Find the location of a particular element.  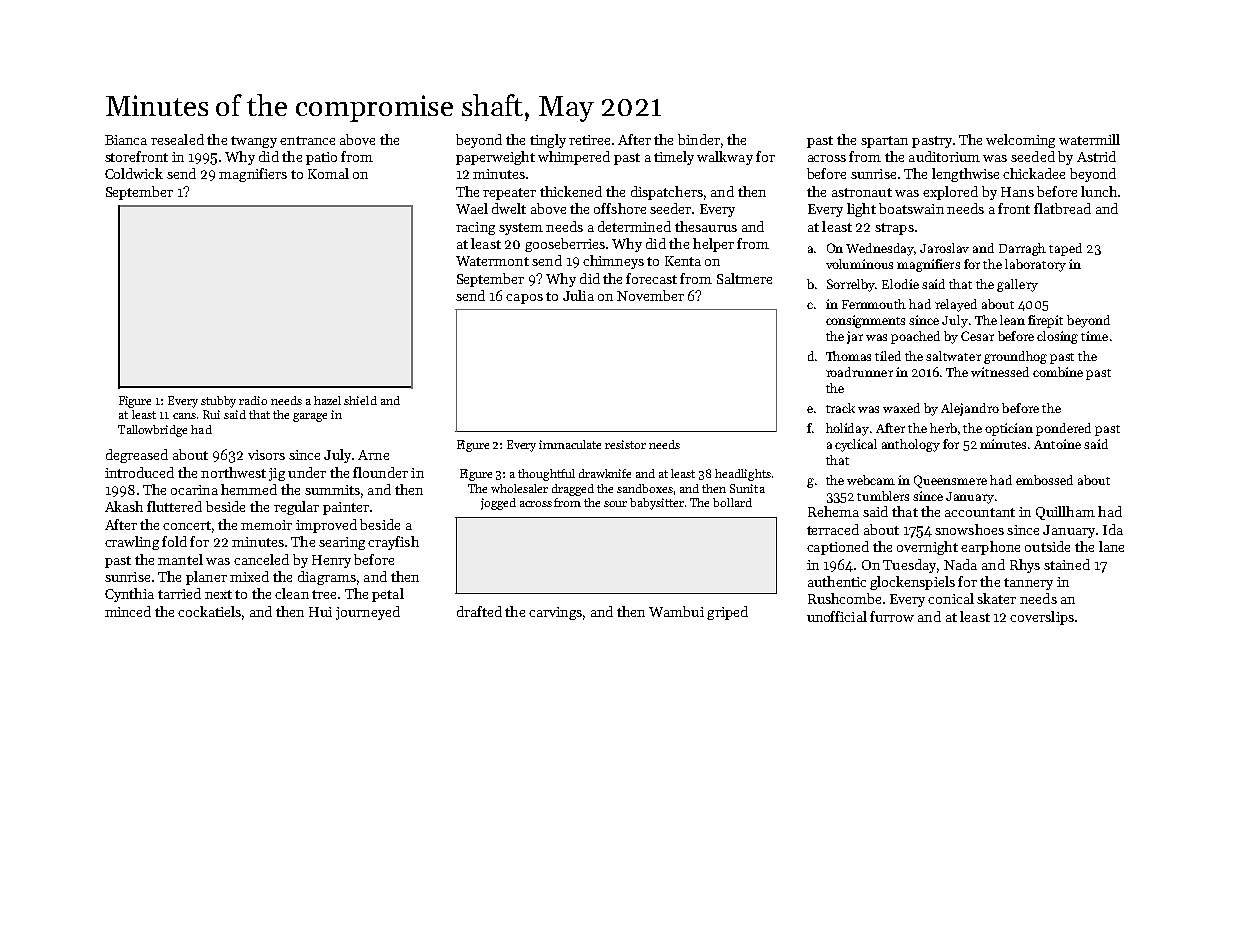

spartan is located at coordinates (884, 142).
